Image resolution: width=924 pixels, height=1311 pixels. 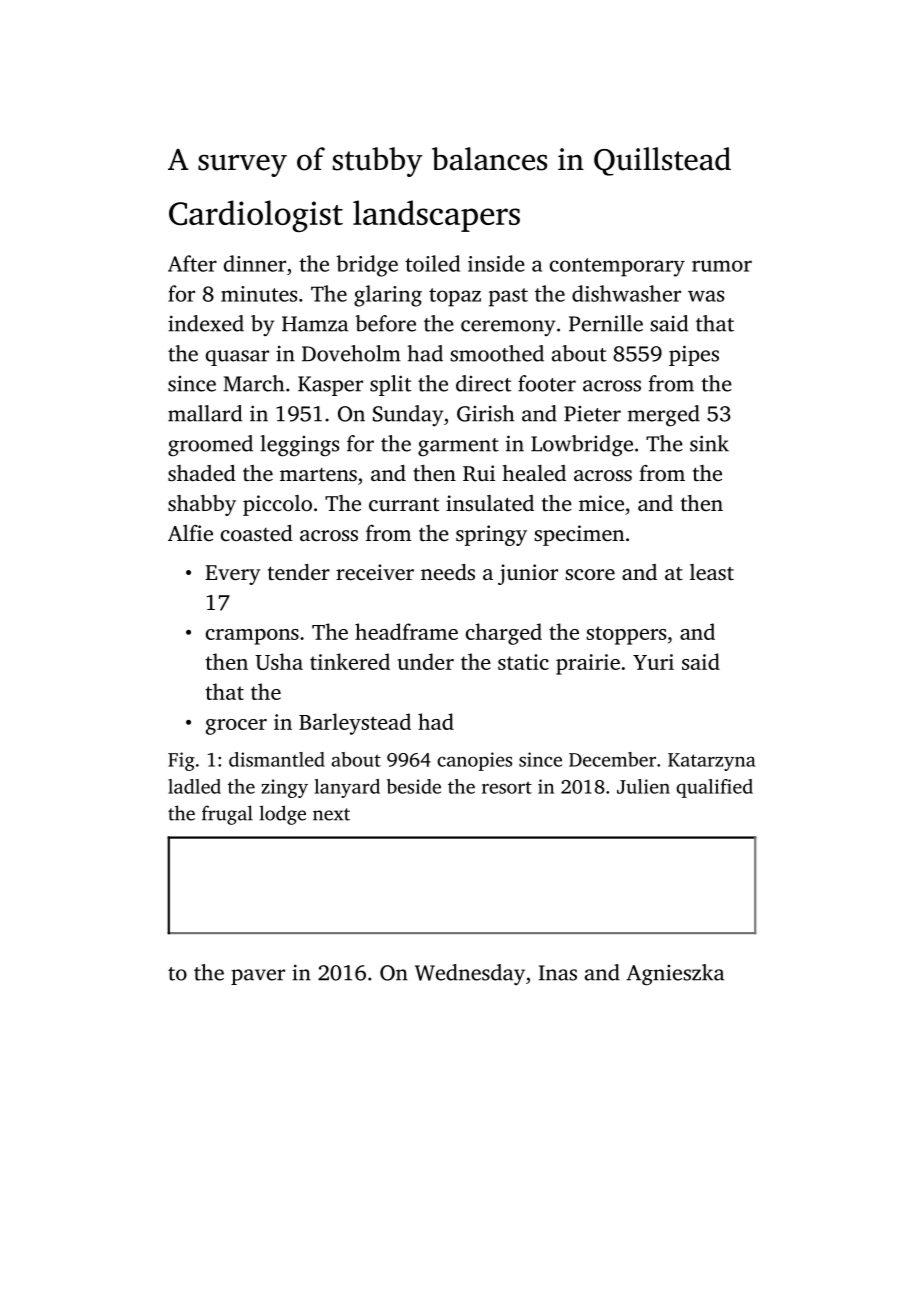 What do you see at coordinates (470, 974) in the page?
I see `Wednesday` at bounding box center [470, 974].
